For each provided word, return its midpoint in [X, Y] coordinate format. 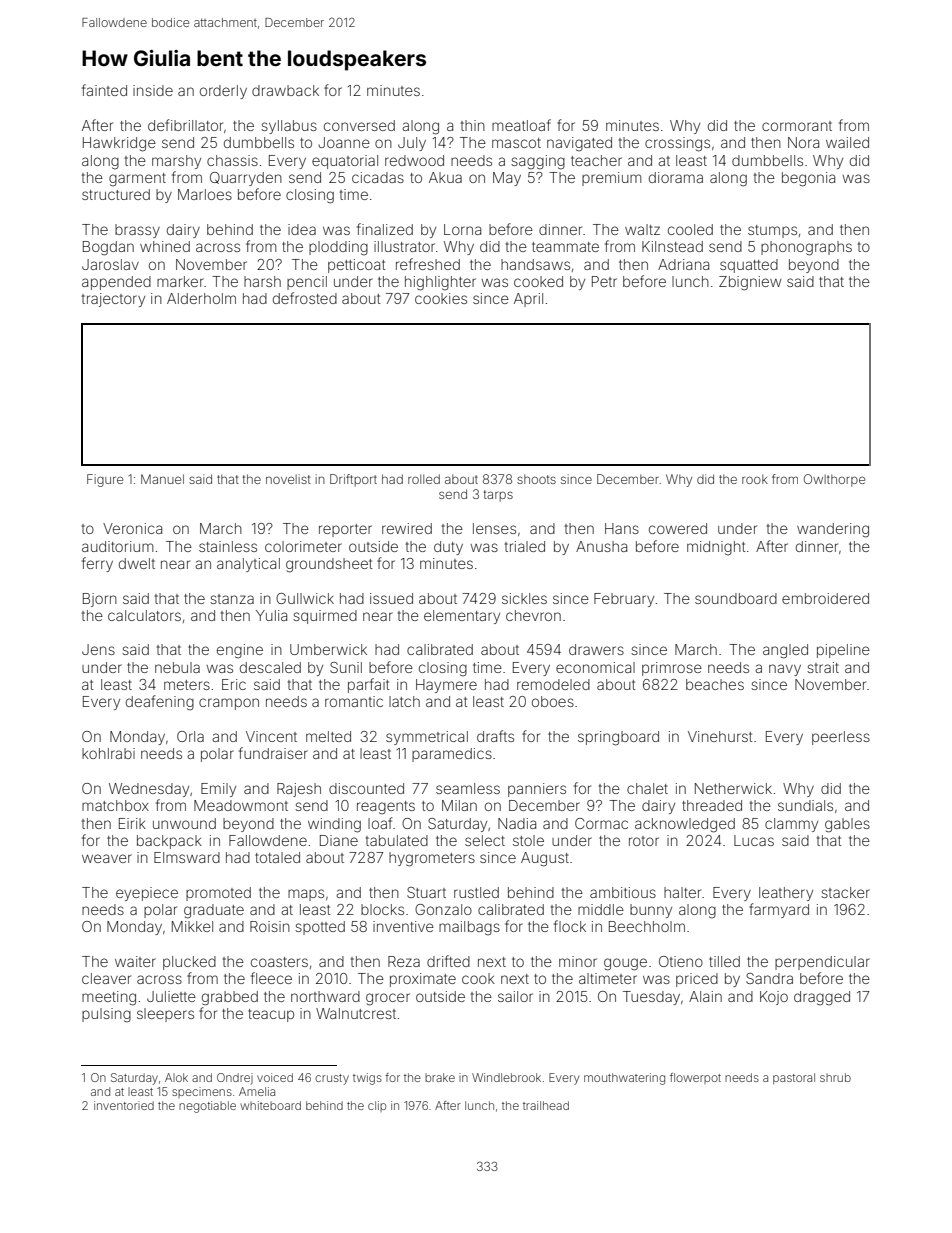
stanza [232, 599]
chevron [533, 615]
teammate [565, 247]
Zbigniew [750, 283]
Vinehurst [720, 736]
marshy [176, 162]
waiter [135, 961]
